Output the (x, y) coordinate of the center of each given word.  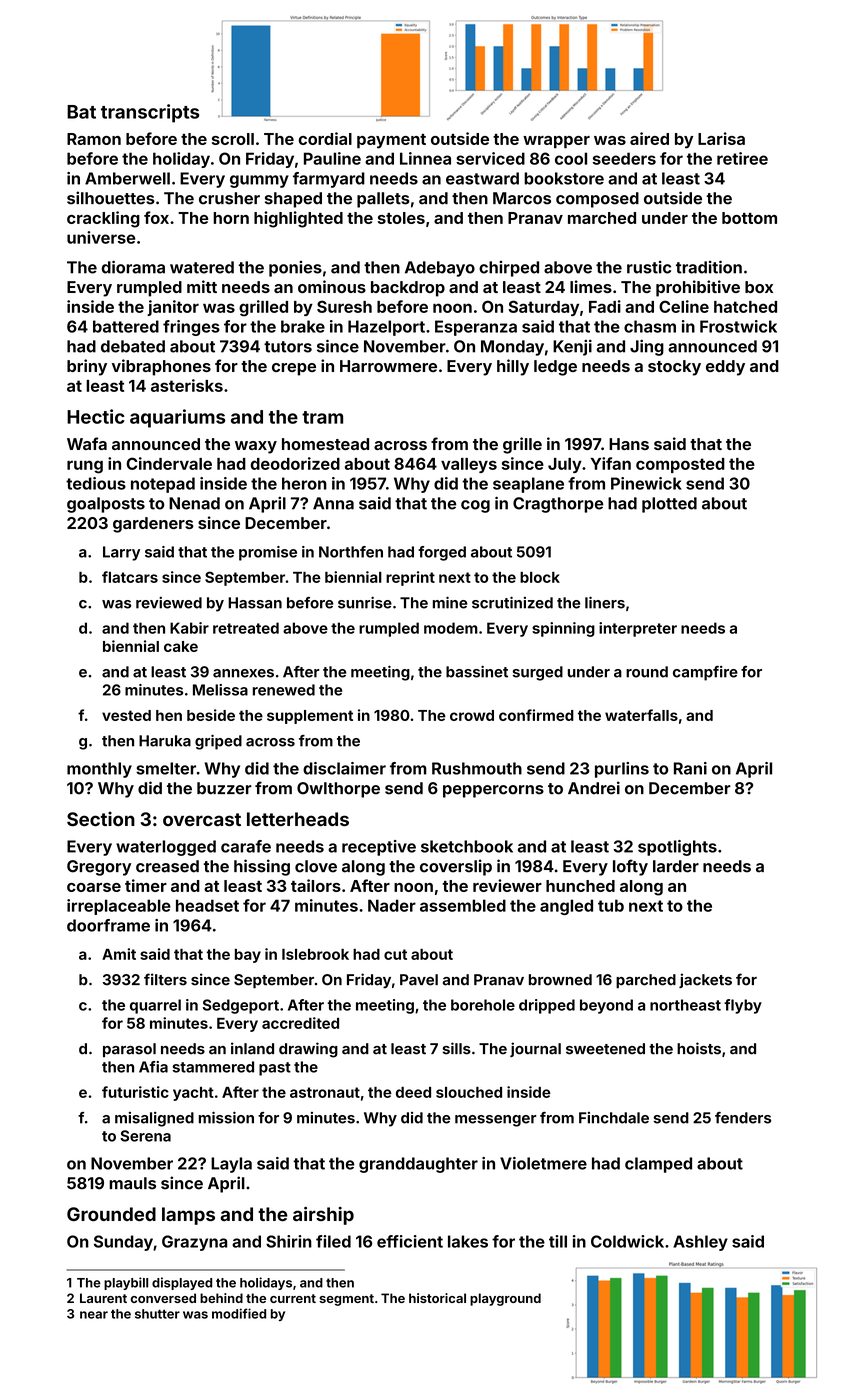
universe (101, 237)
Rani (690, 768)
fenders (743, 1118)
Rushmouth (477, 768)
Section (101, 819)
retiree (742, 158)
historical (437, 1298)
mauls (132, 1183)
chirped (509, 269)
